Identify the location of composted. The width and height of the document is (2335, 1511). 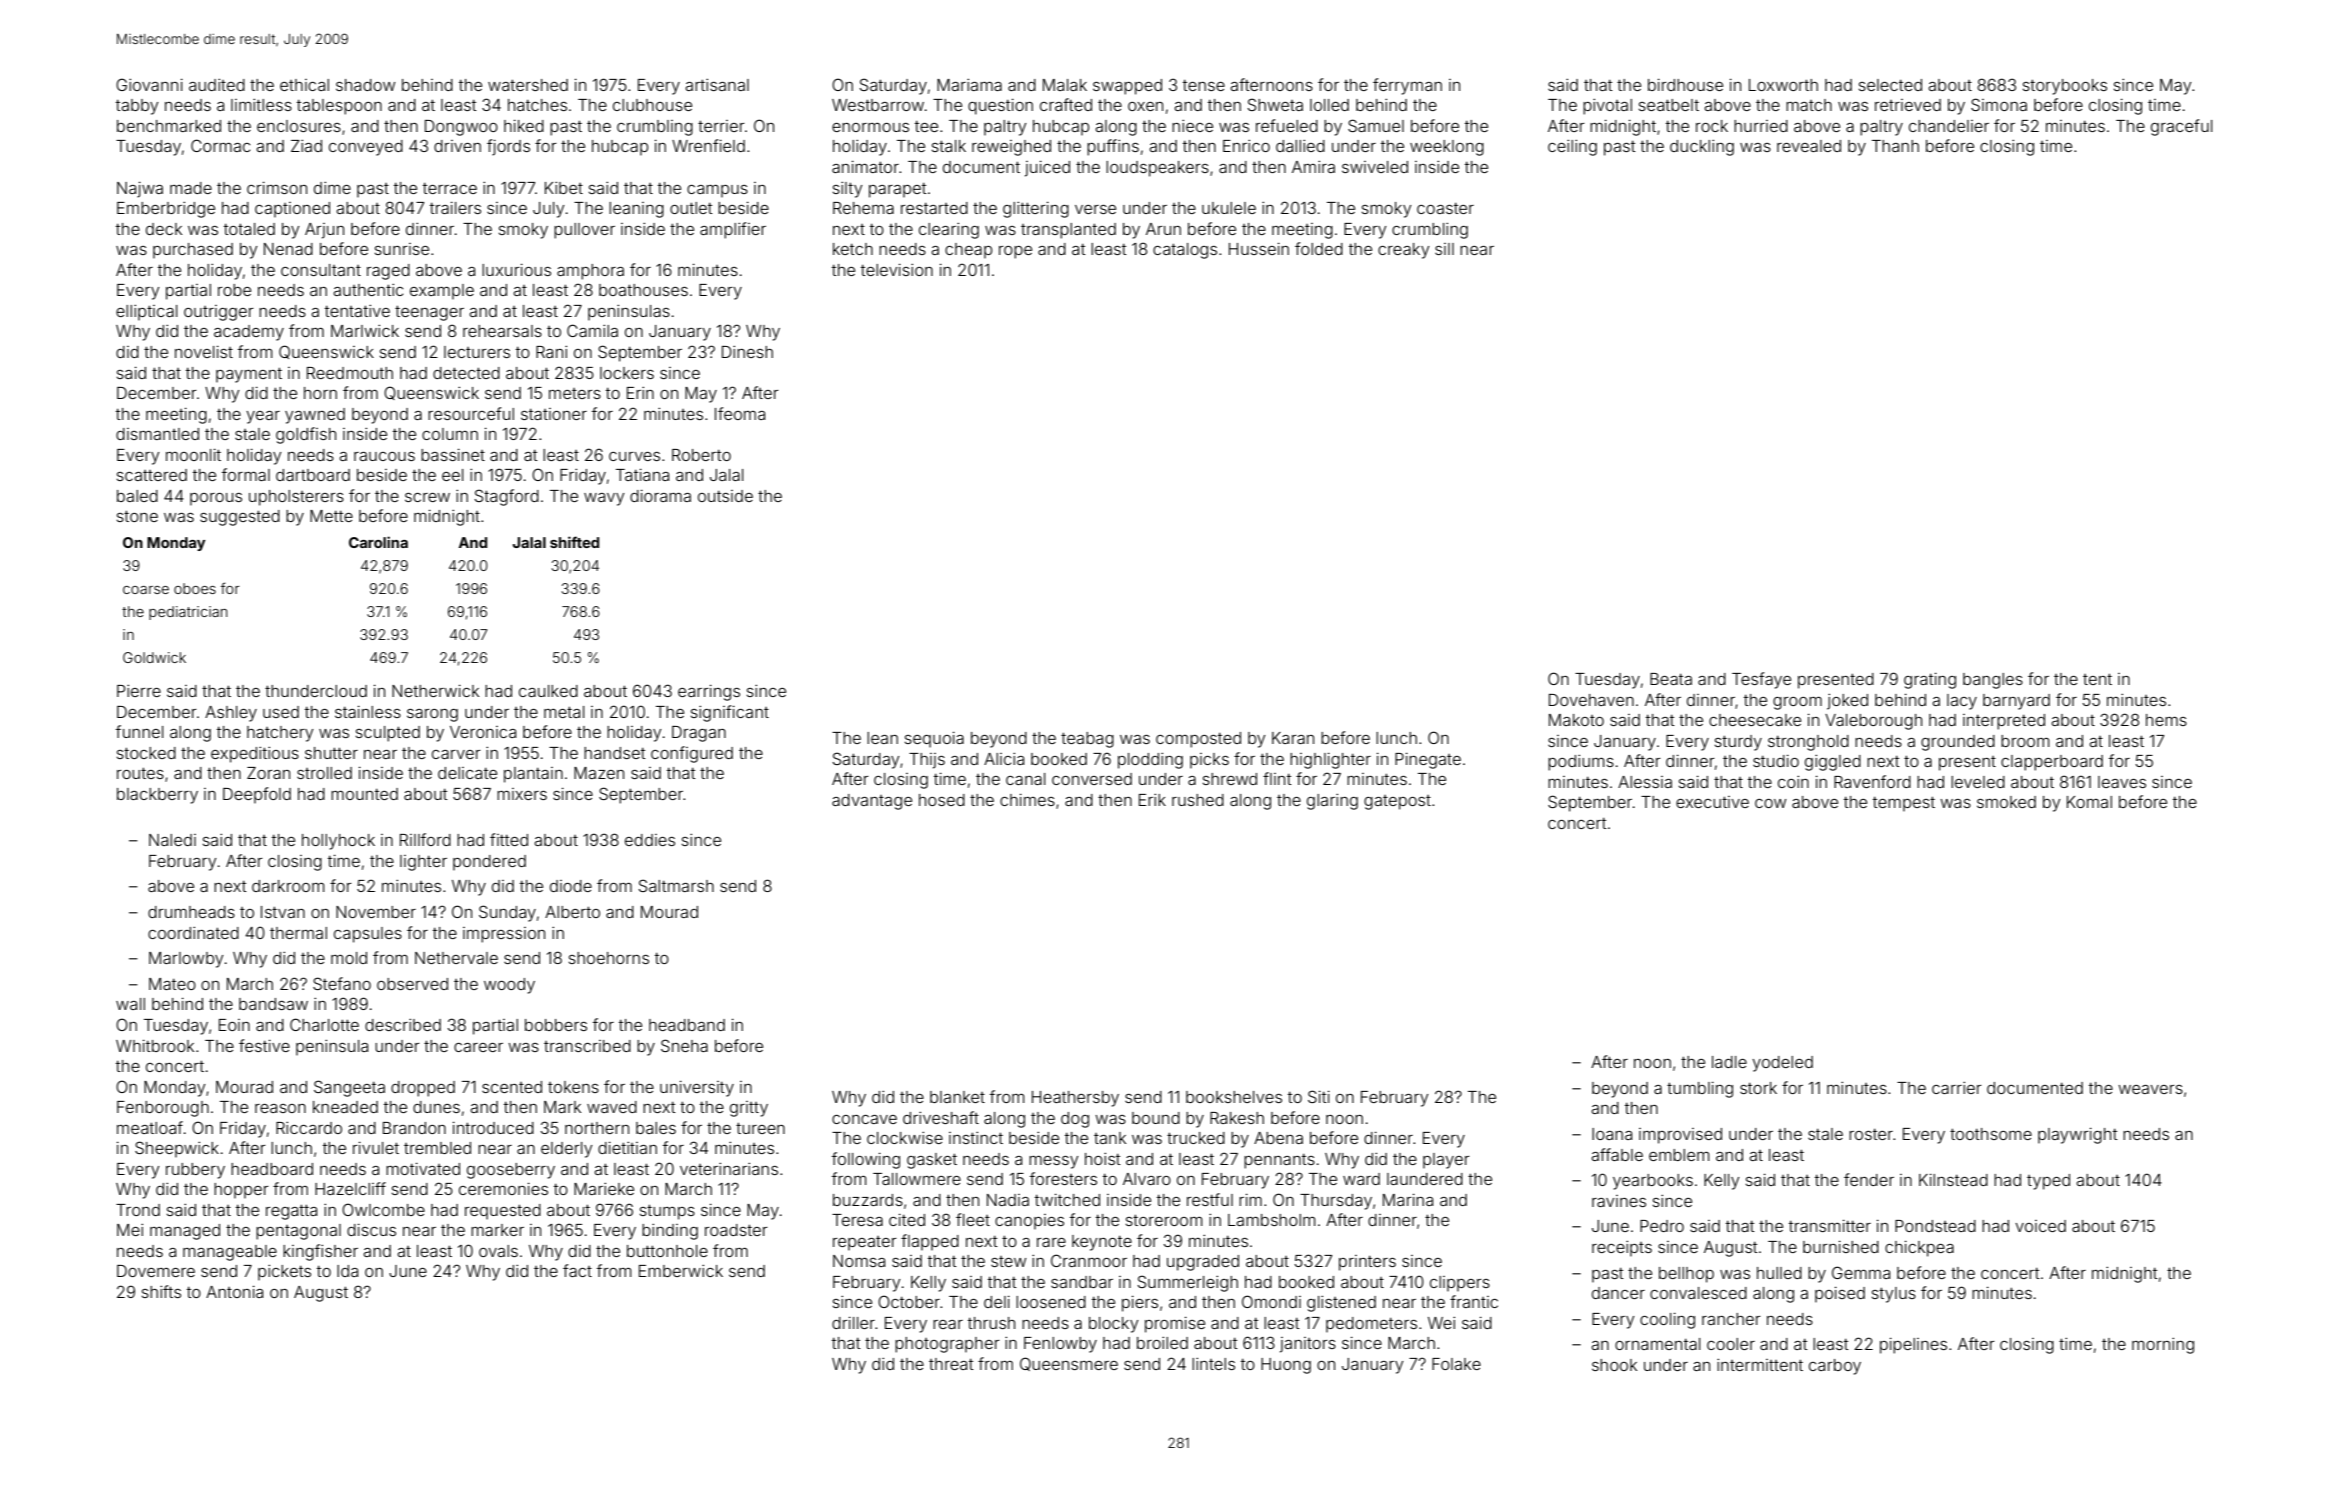
(1198, 740).
